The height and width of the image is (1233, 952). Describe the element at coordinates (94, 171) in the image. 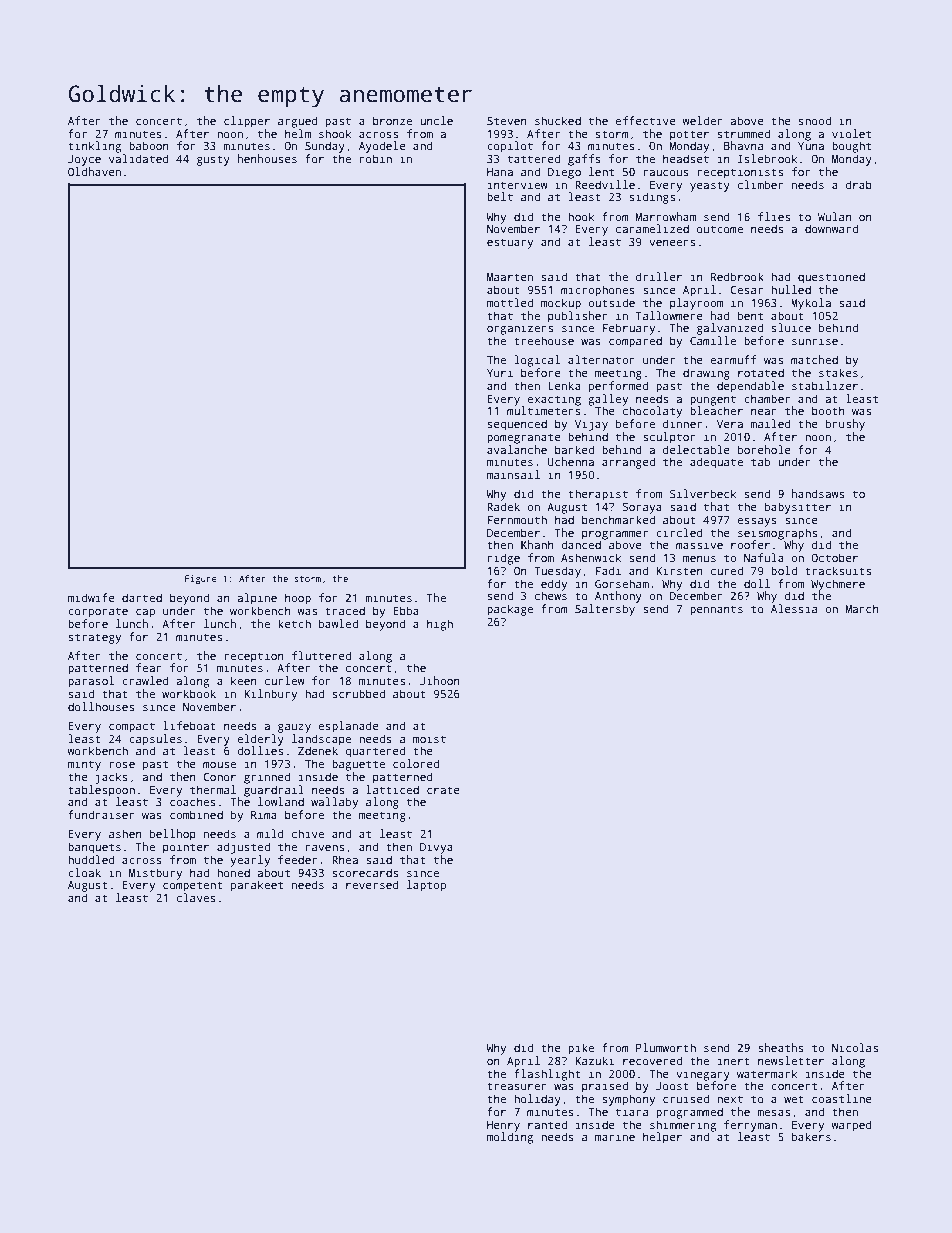

I see `Oldhaven` at that location.
